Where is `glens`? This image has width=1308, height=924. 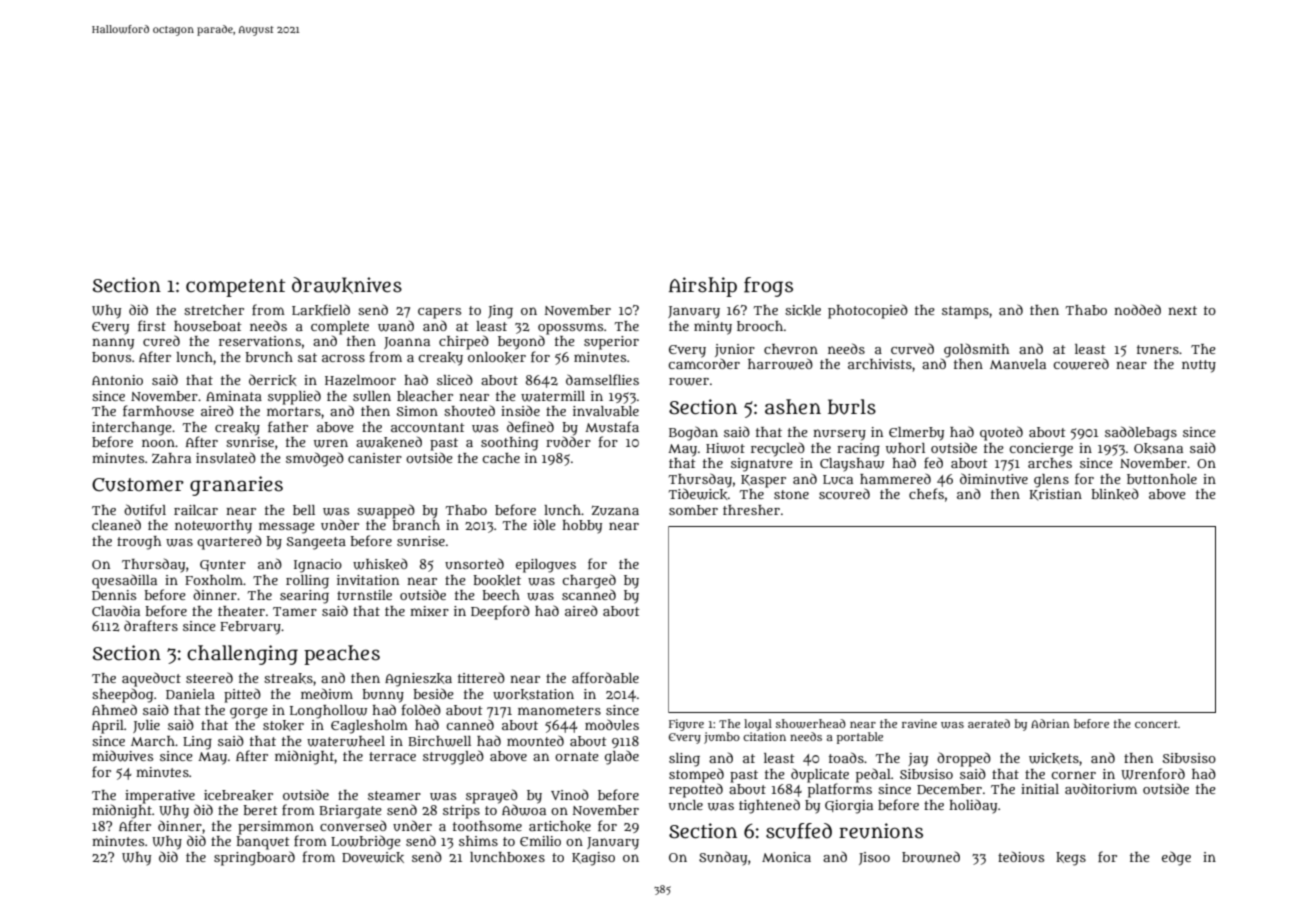 glens is located at coordinates (1051, 481).
